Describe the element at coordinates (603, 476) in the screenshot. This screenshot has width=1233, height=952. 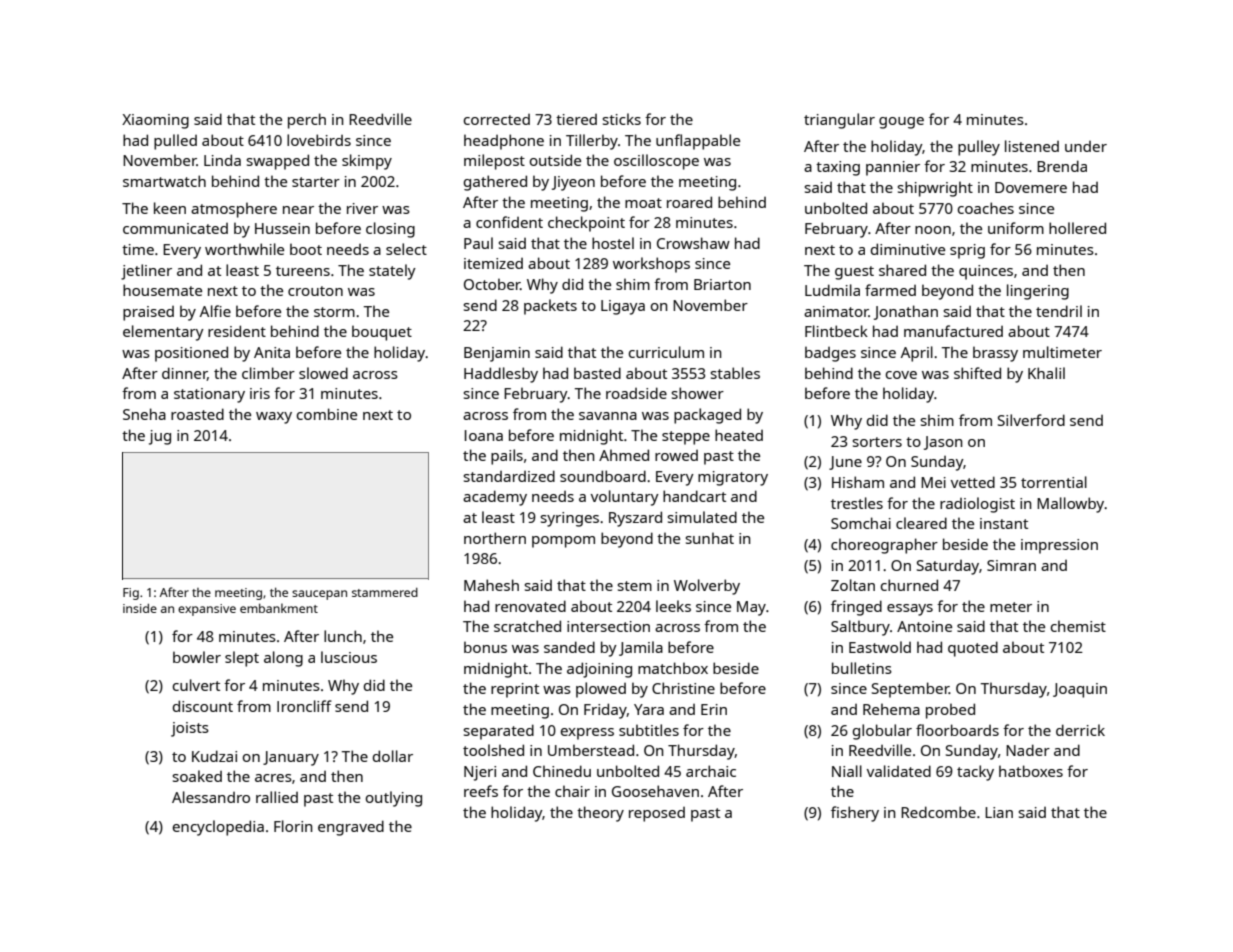
I see `soundboard` at that location.
